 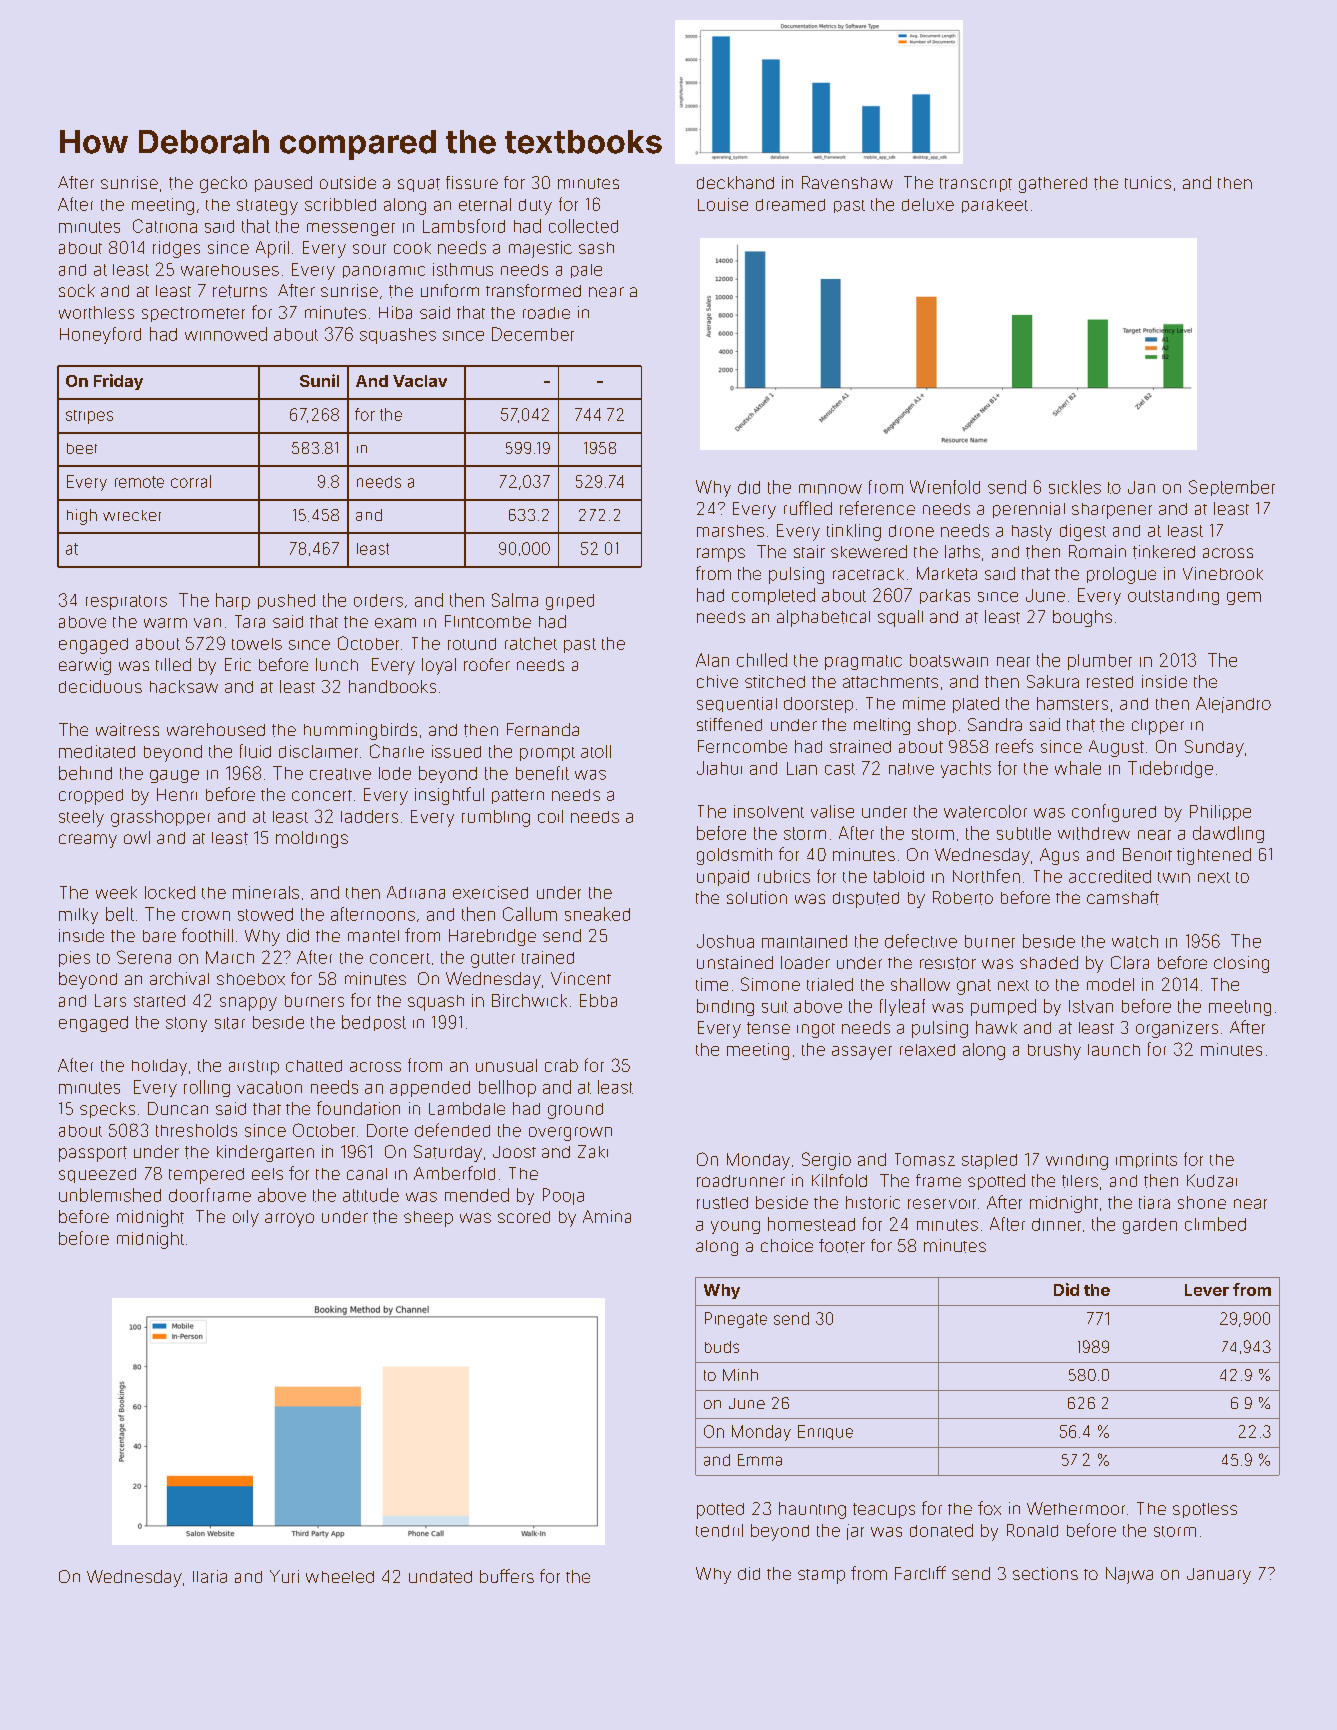 What do you see at coordinates (85, 666) in the screenshot?
I see `earwig` at bounding box center [85, 666].
